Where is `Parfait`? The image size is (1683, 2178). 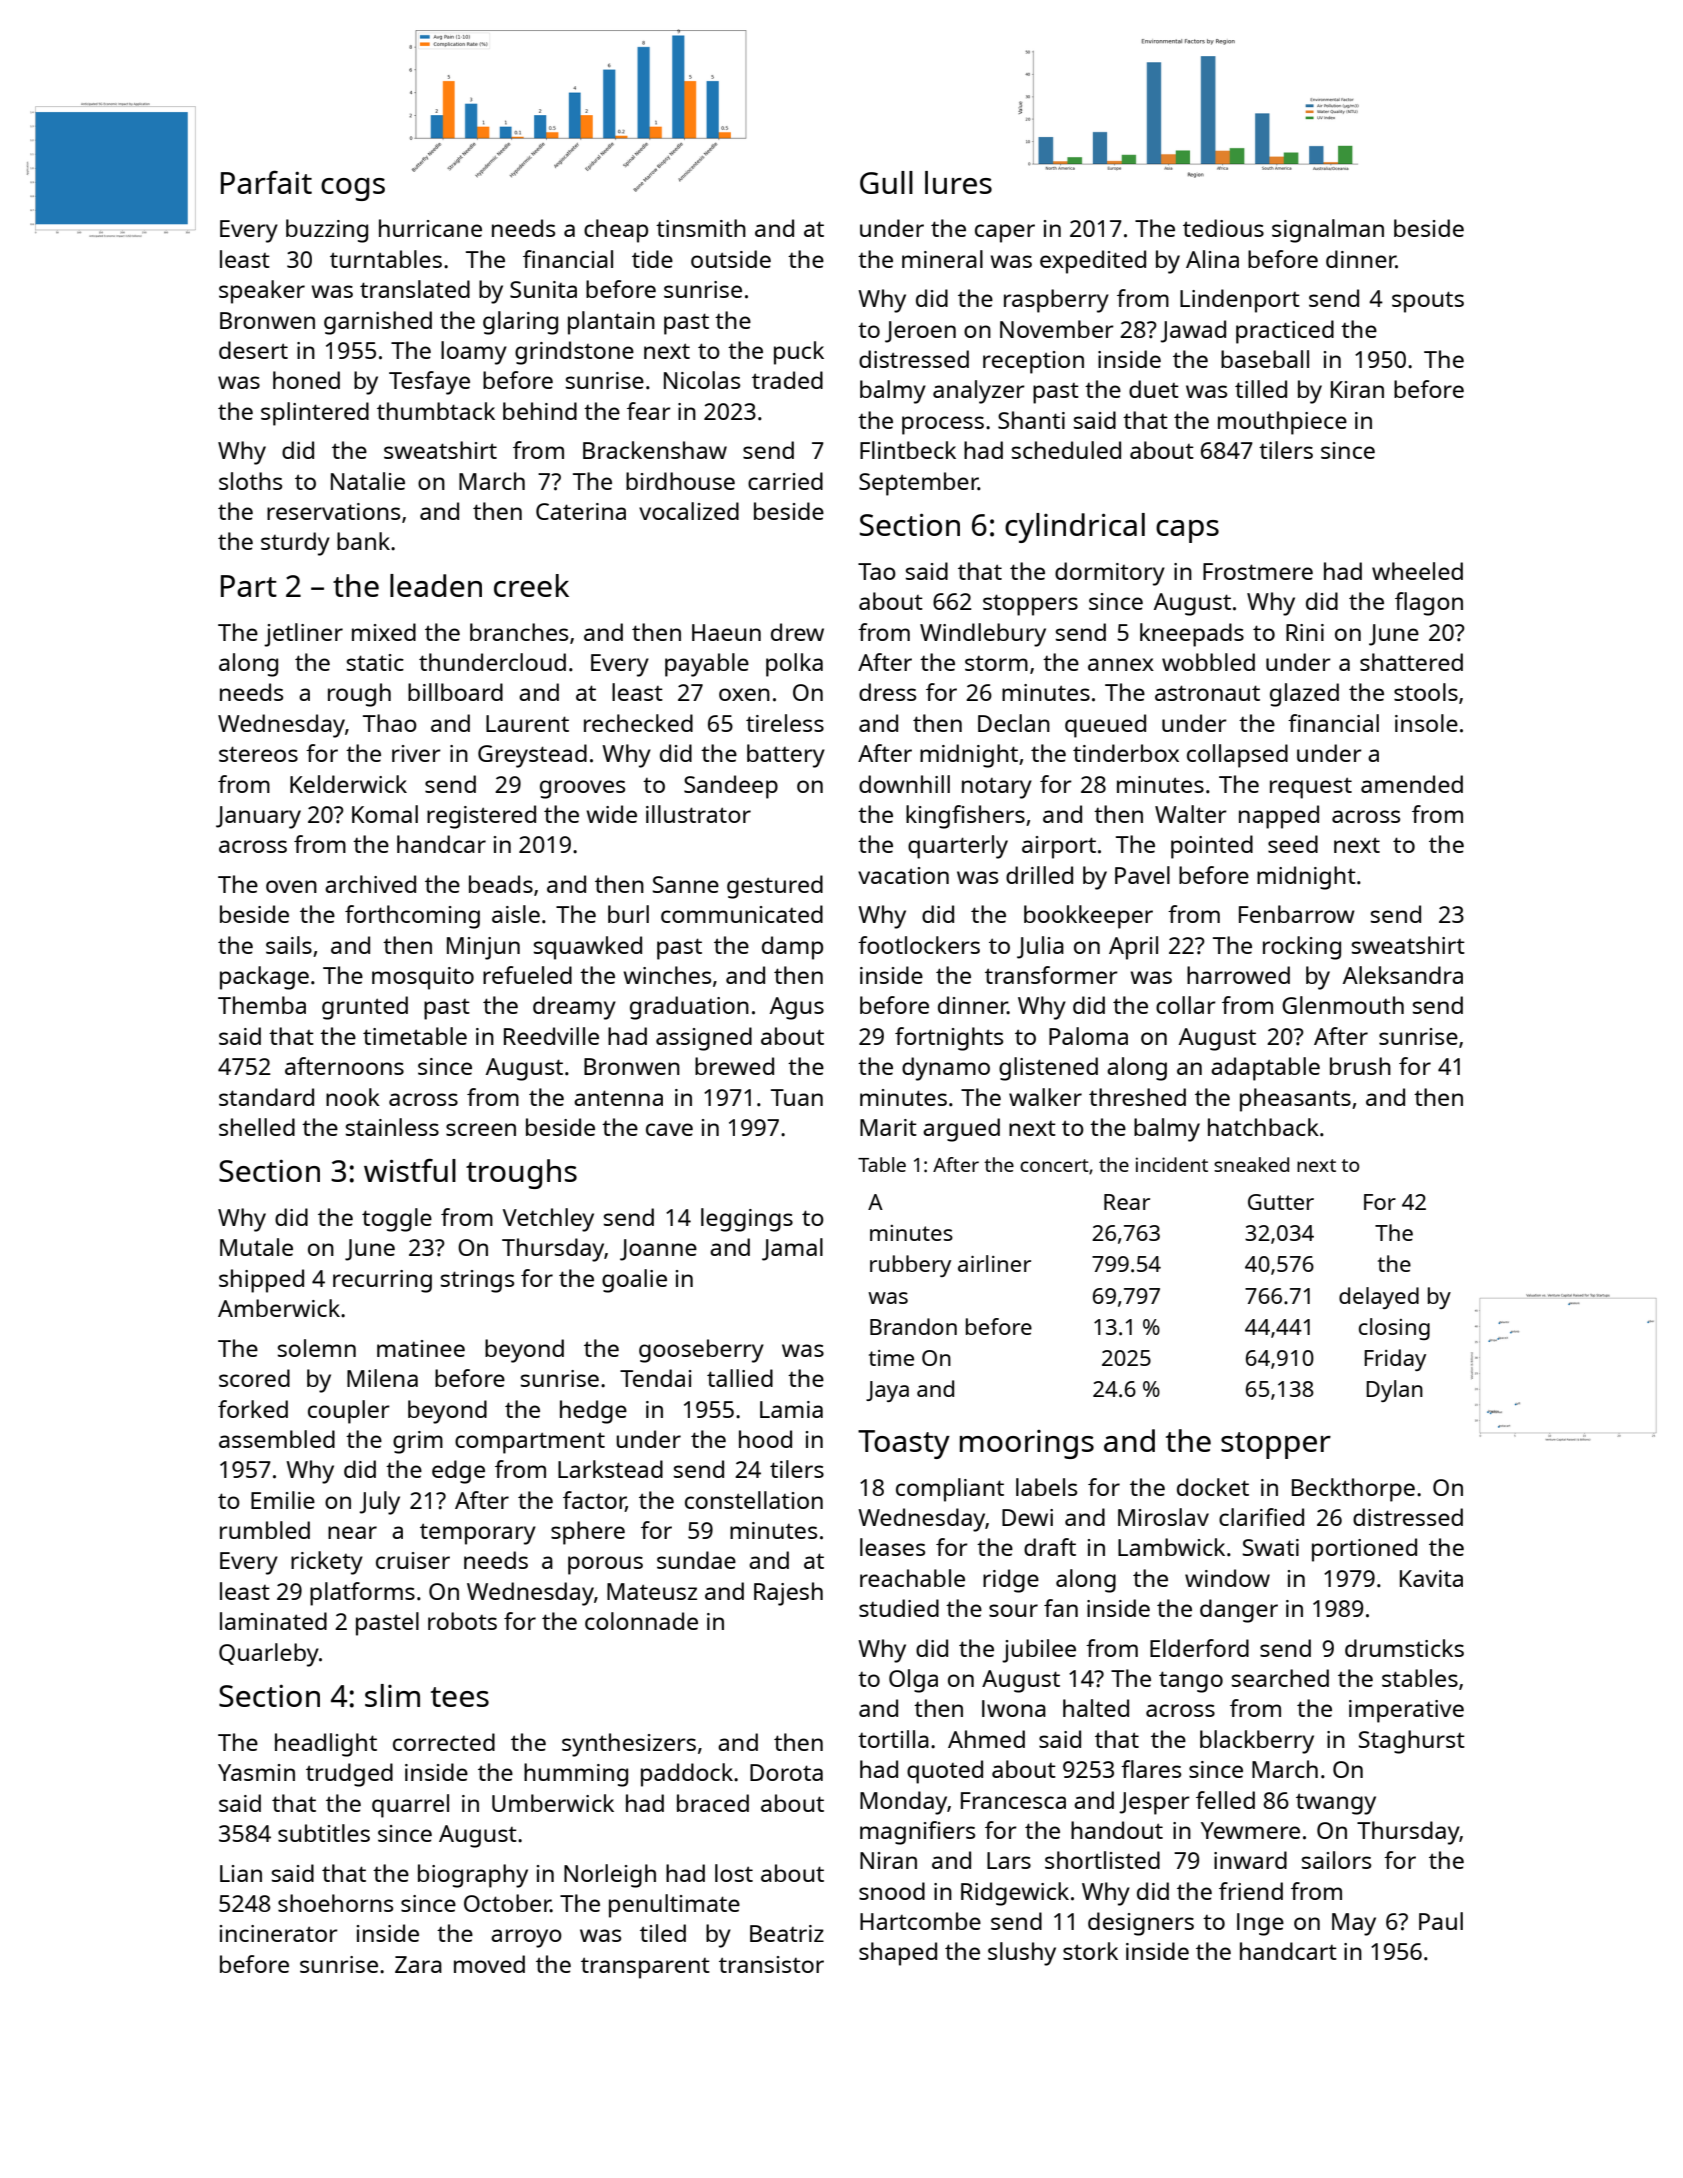
Parfait is located at coordinates (266, 182).
